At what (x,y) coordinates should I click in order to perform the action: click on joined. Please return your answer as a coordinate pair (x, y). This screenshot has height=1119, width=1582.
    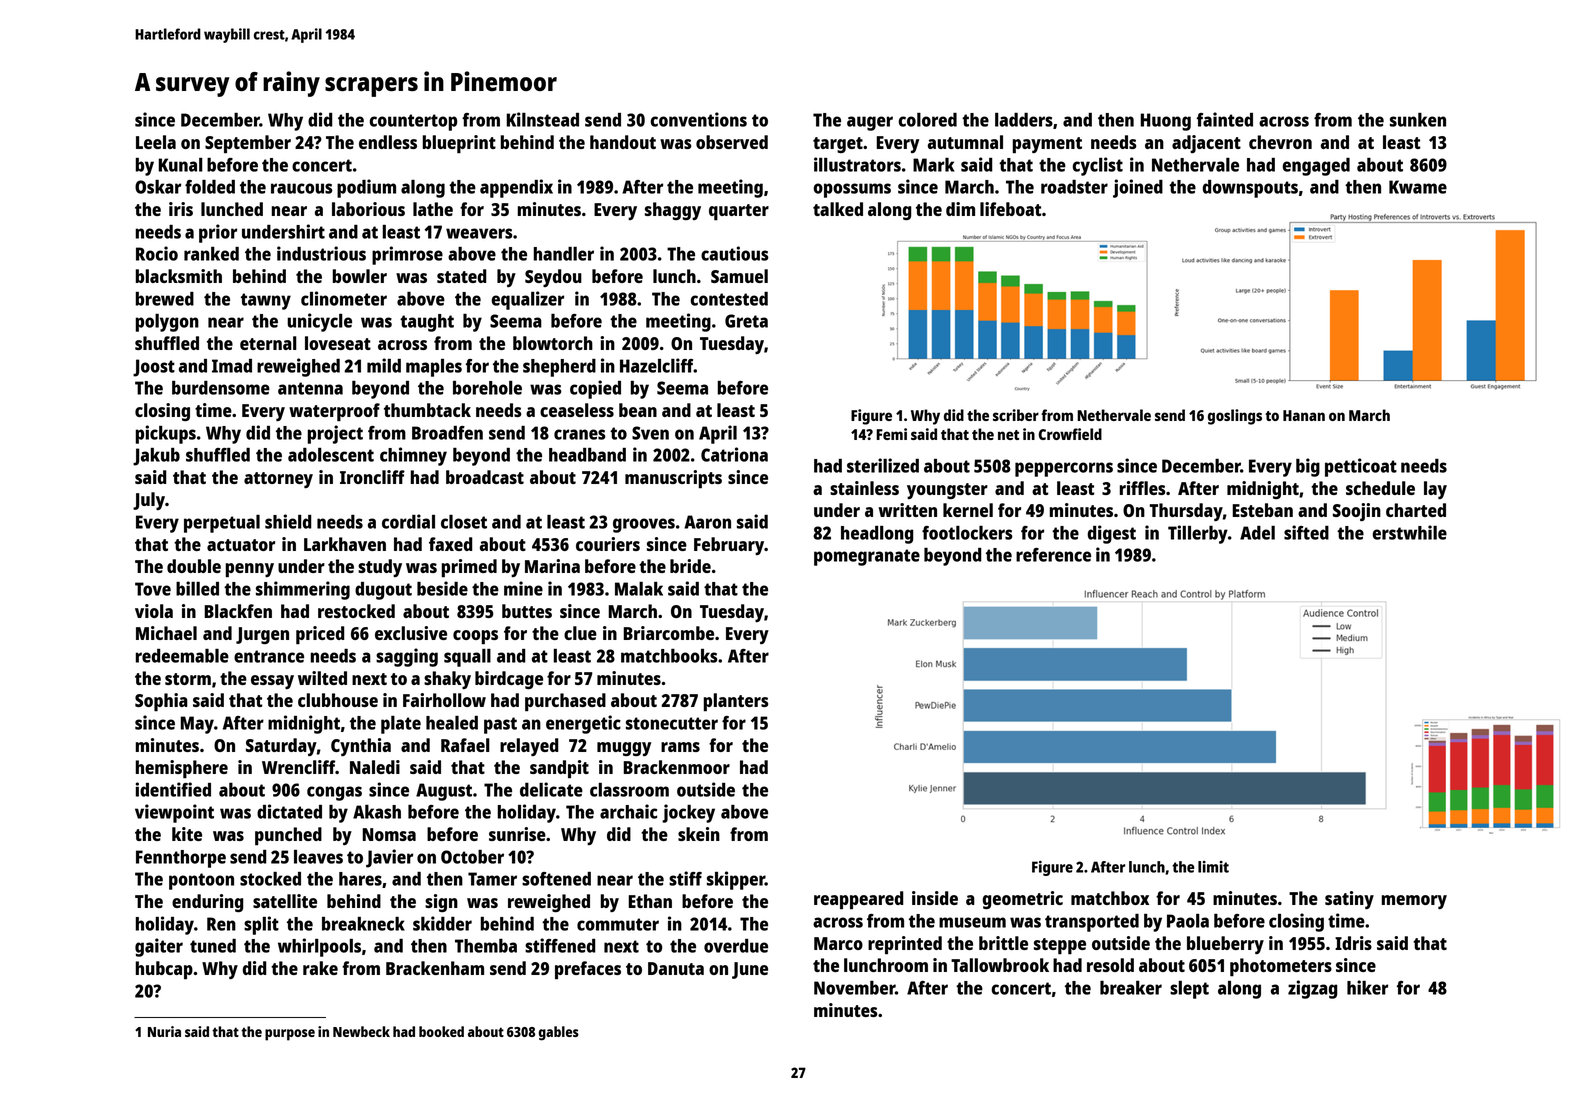
    Looking at the image, I should click on (1138, 188).
